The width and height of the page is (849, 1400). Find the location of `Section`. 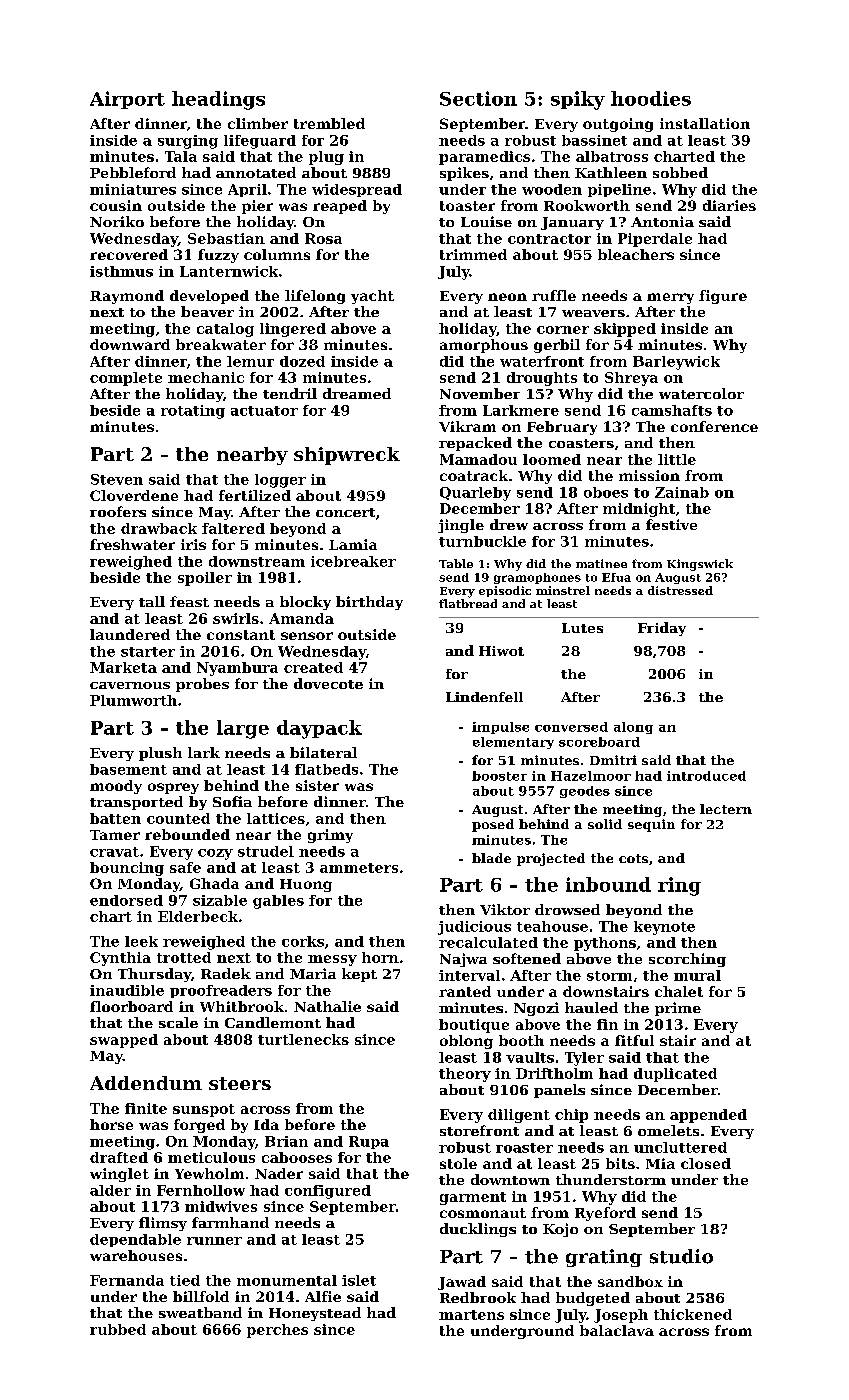

Section is located at coordinates (478, 98).
